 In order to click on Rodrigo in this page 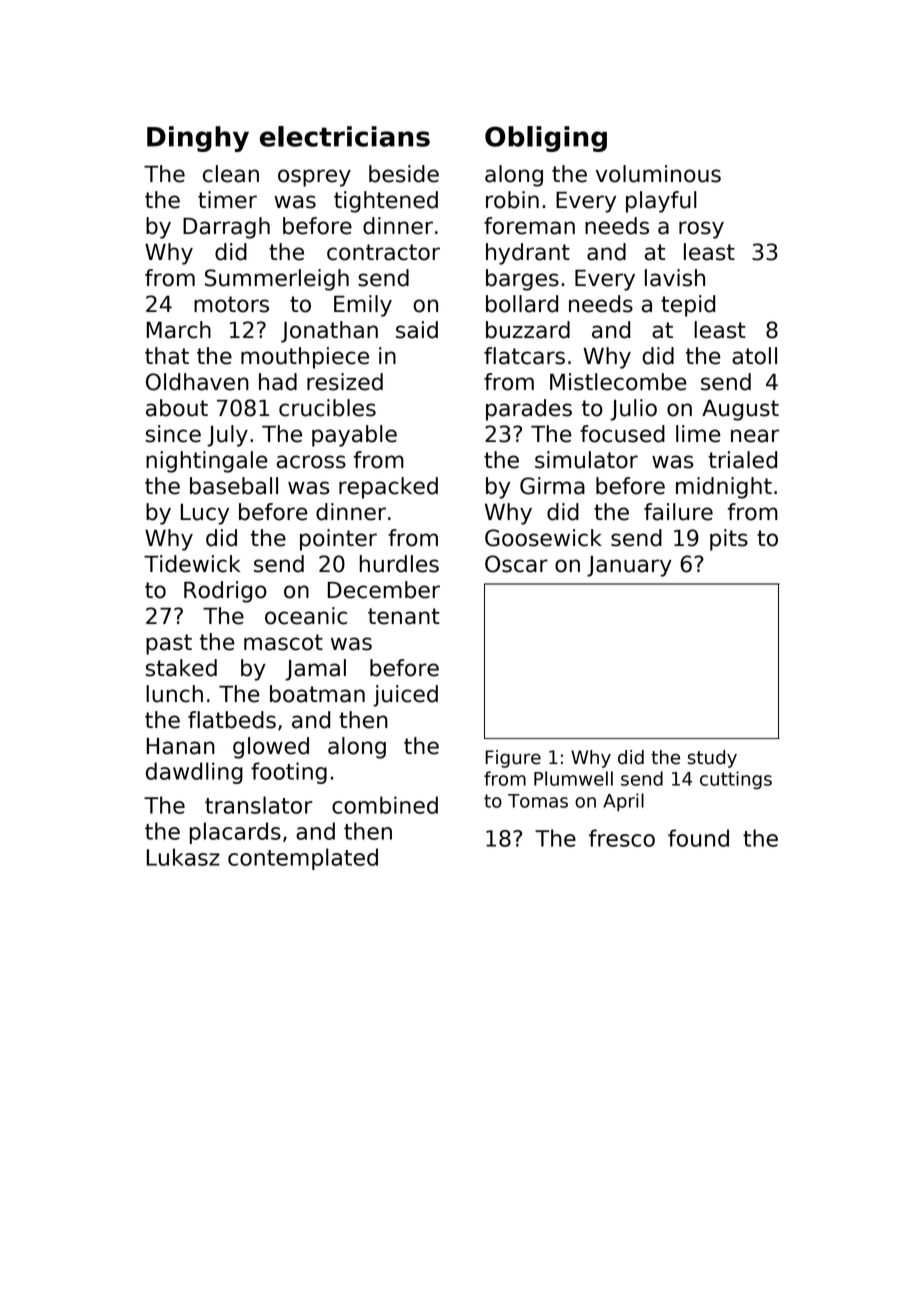, I will do `click(225, 592)`.
